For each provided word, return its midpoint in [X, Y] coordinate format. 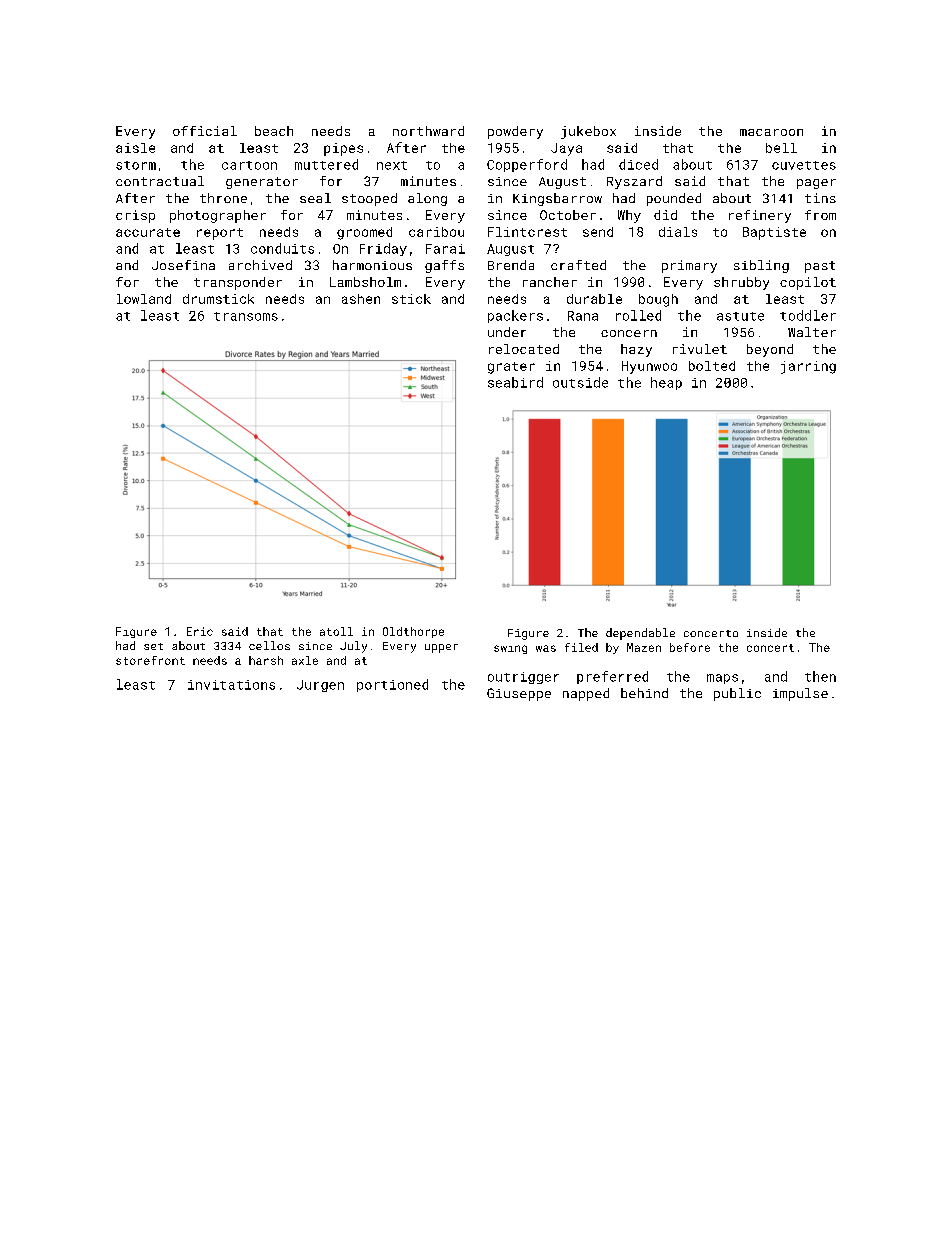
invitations [231, 685]
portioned [392, 685]
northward [428, 131]
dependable [640, 634]
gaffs [444, 266]
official [205, 131]
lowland [144, 299]
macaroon [771, 132]
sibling [761, 266]
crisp [135, 216]
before [690, 647]
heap [666, 383]
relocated [524, 349]
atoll [336, 631]
